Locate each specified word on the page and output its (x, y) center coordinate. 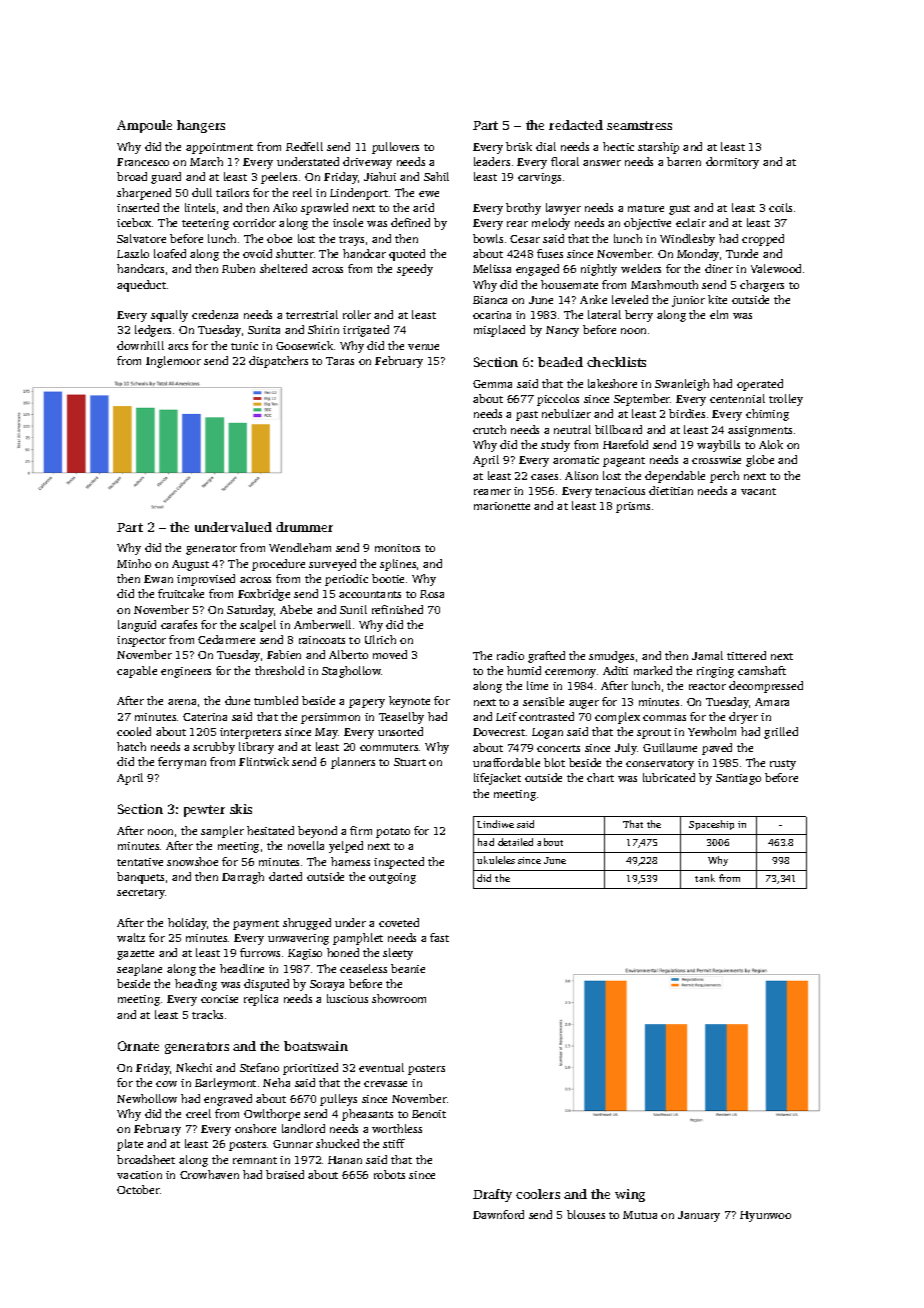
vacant (758, 491)
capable (137, 672)
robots (389, 1174)
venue (423, 347)
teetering (205, 224)
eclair (691, 222)
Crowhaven (209, 1174)
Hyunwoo (765, 1216)
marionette (502, 506)
